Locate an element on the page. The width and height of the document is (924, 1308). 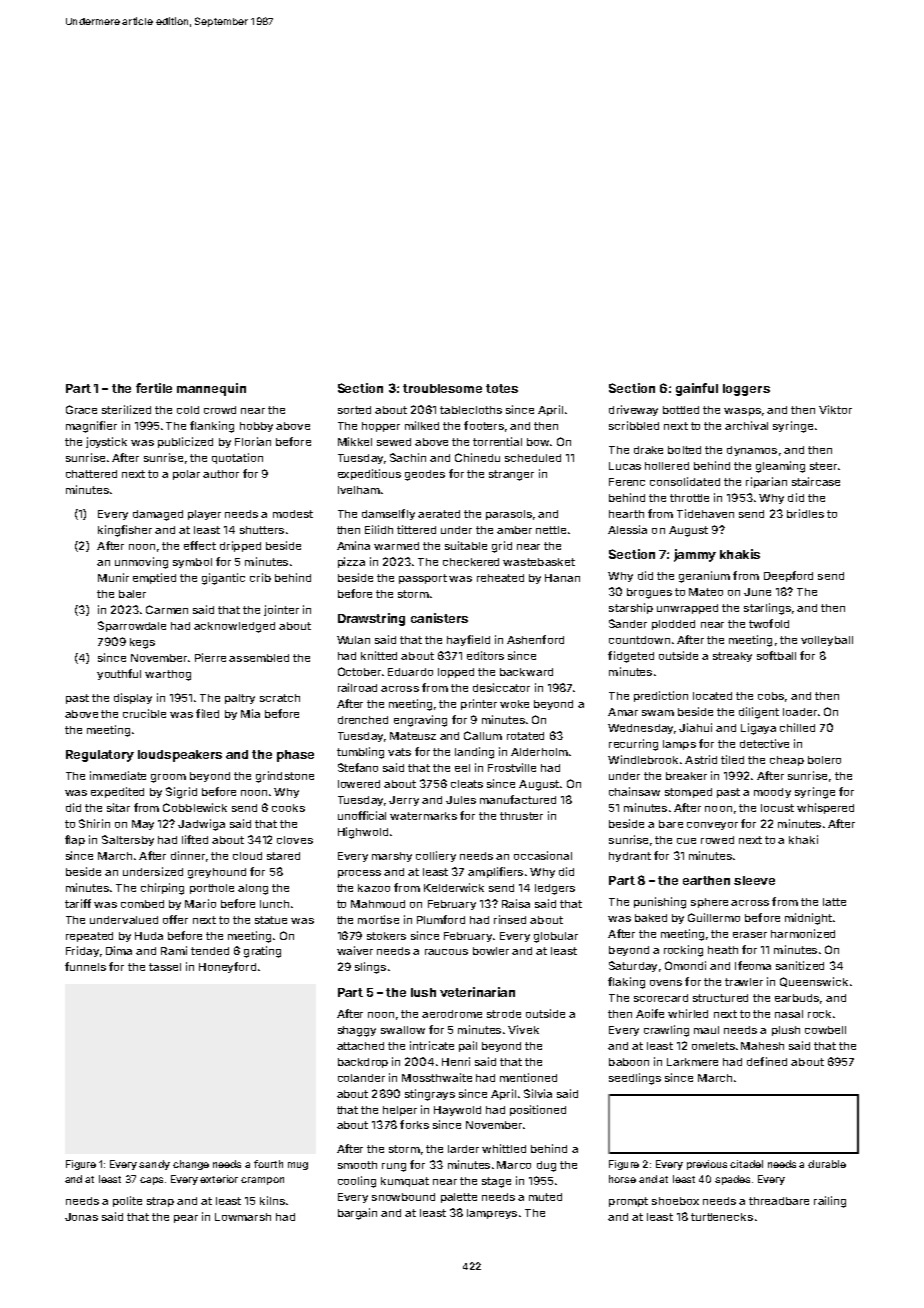
chattered is located at coordinates (91, 474).
